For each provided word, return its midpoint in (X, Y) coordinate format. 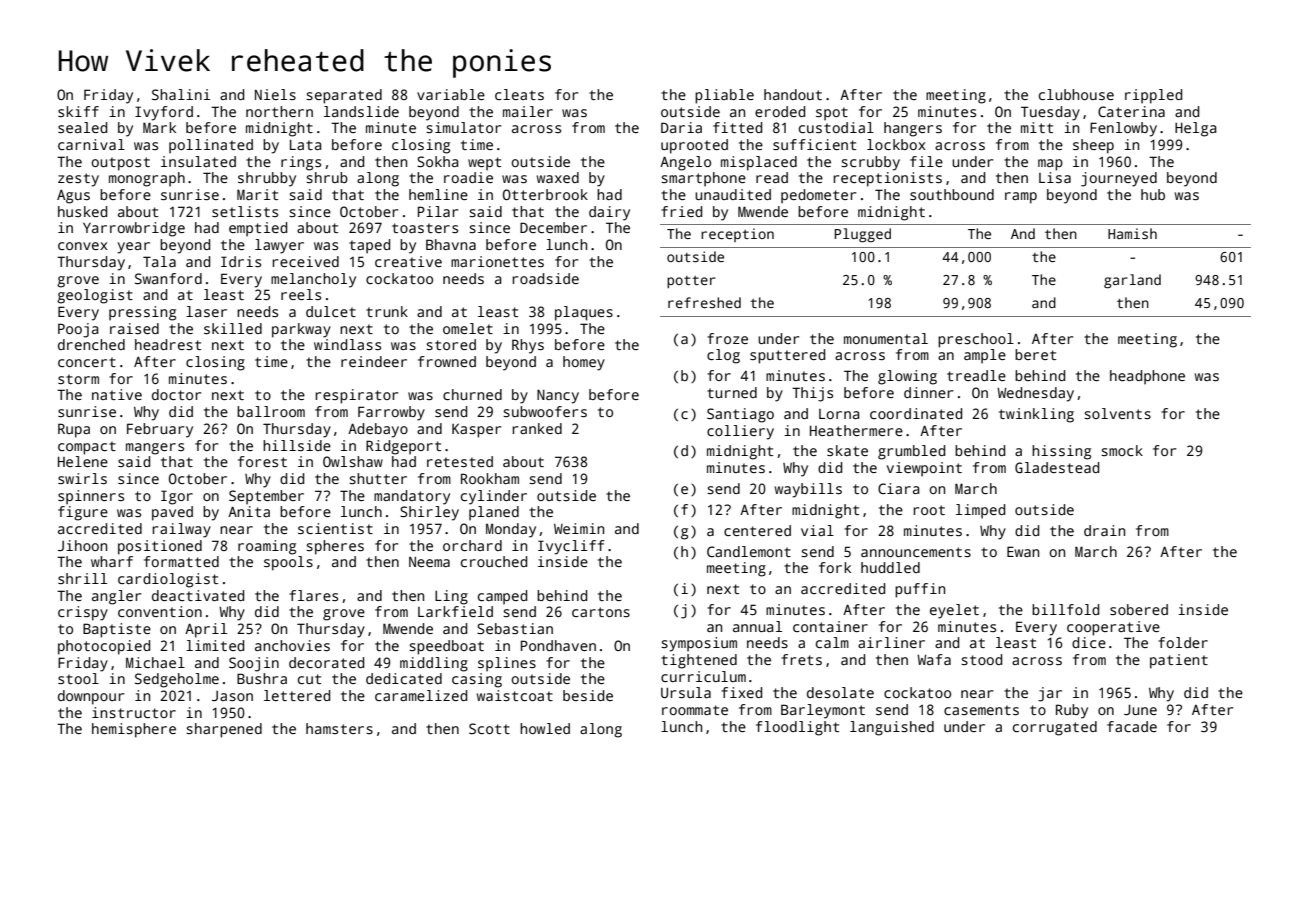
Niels (275, 94)
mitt (1037, 127)
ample (985, 356)
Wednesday (1035, 394)
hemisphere (134, 730)
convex (83, 246)
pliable (724, 96)
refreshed (704, 302)
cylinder (494, 497)
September (266, 497)
